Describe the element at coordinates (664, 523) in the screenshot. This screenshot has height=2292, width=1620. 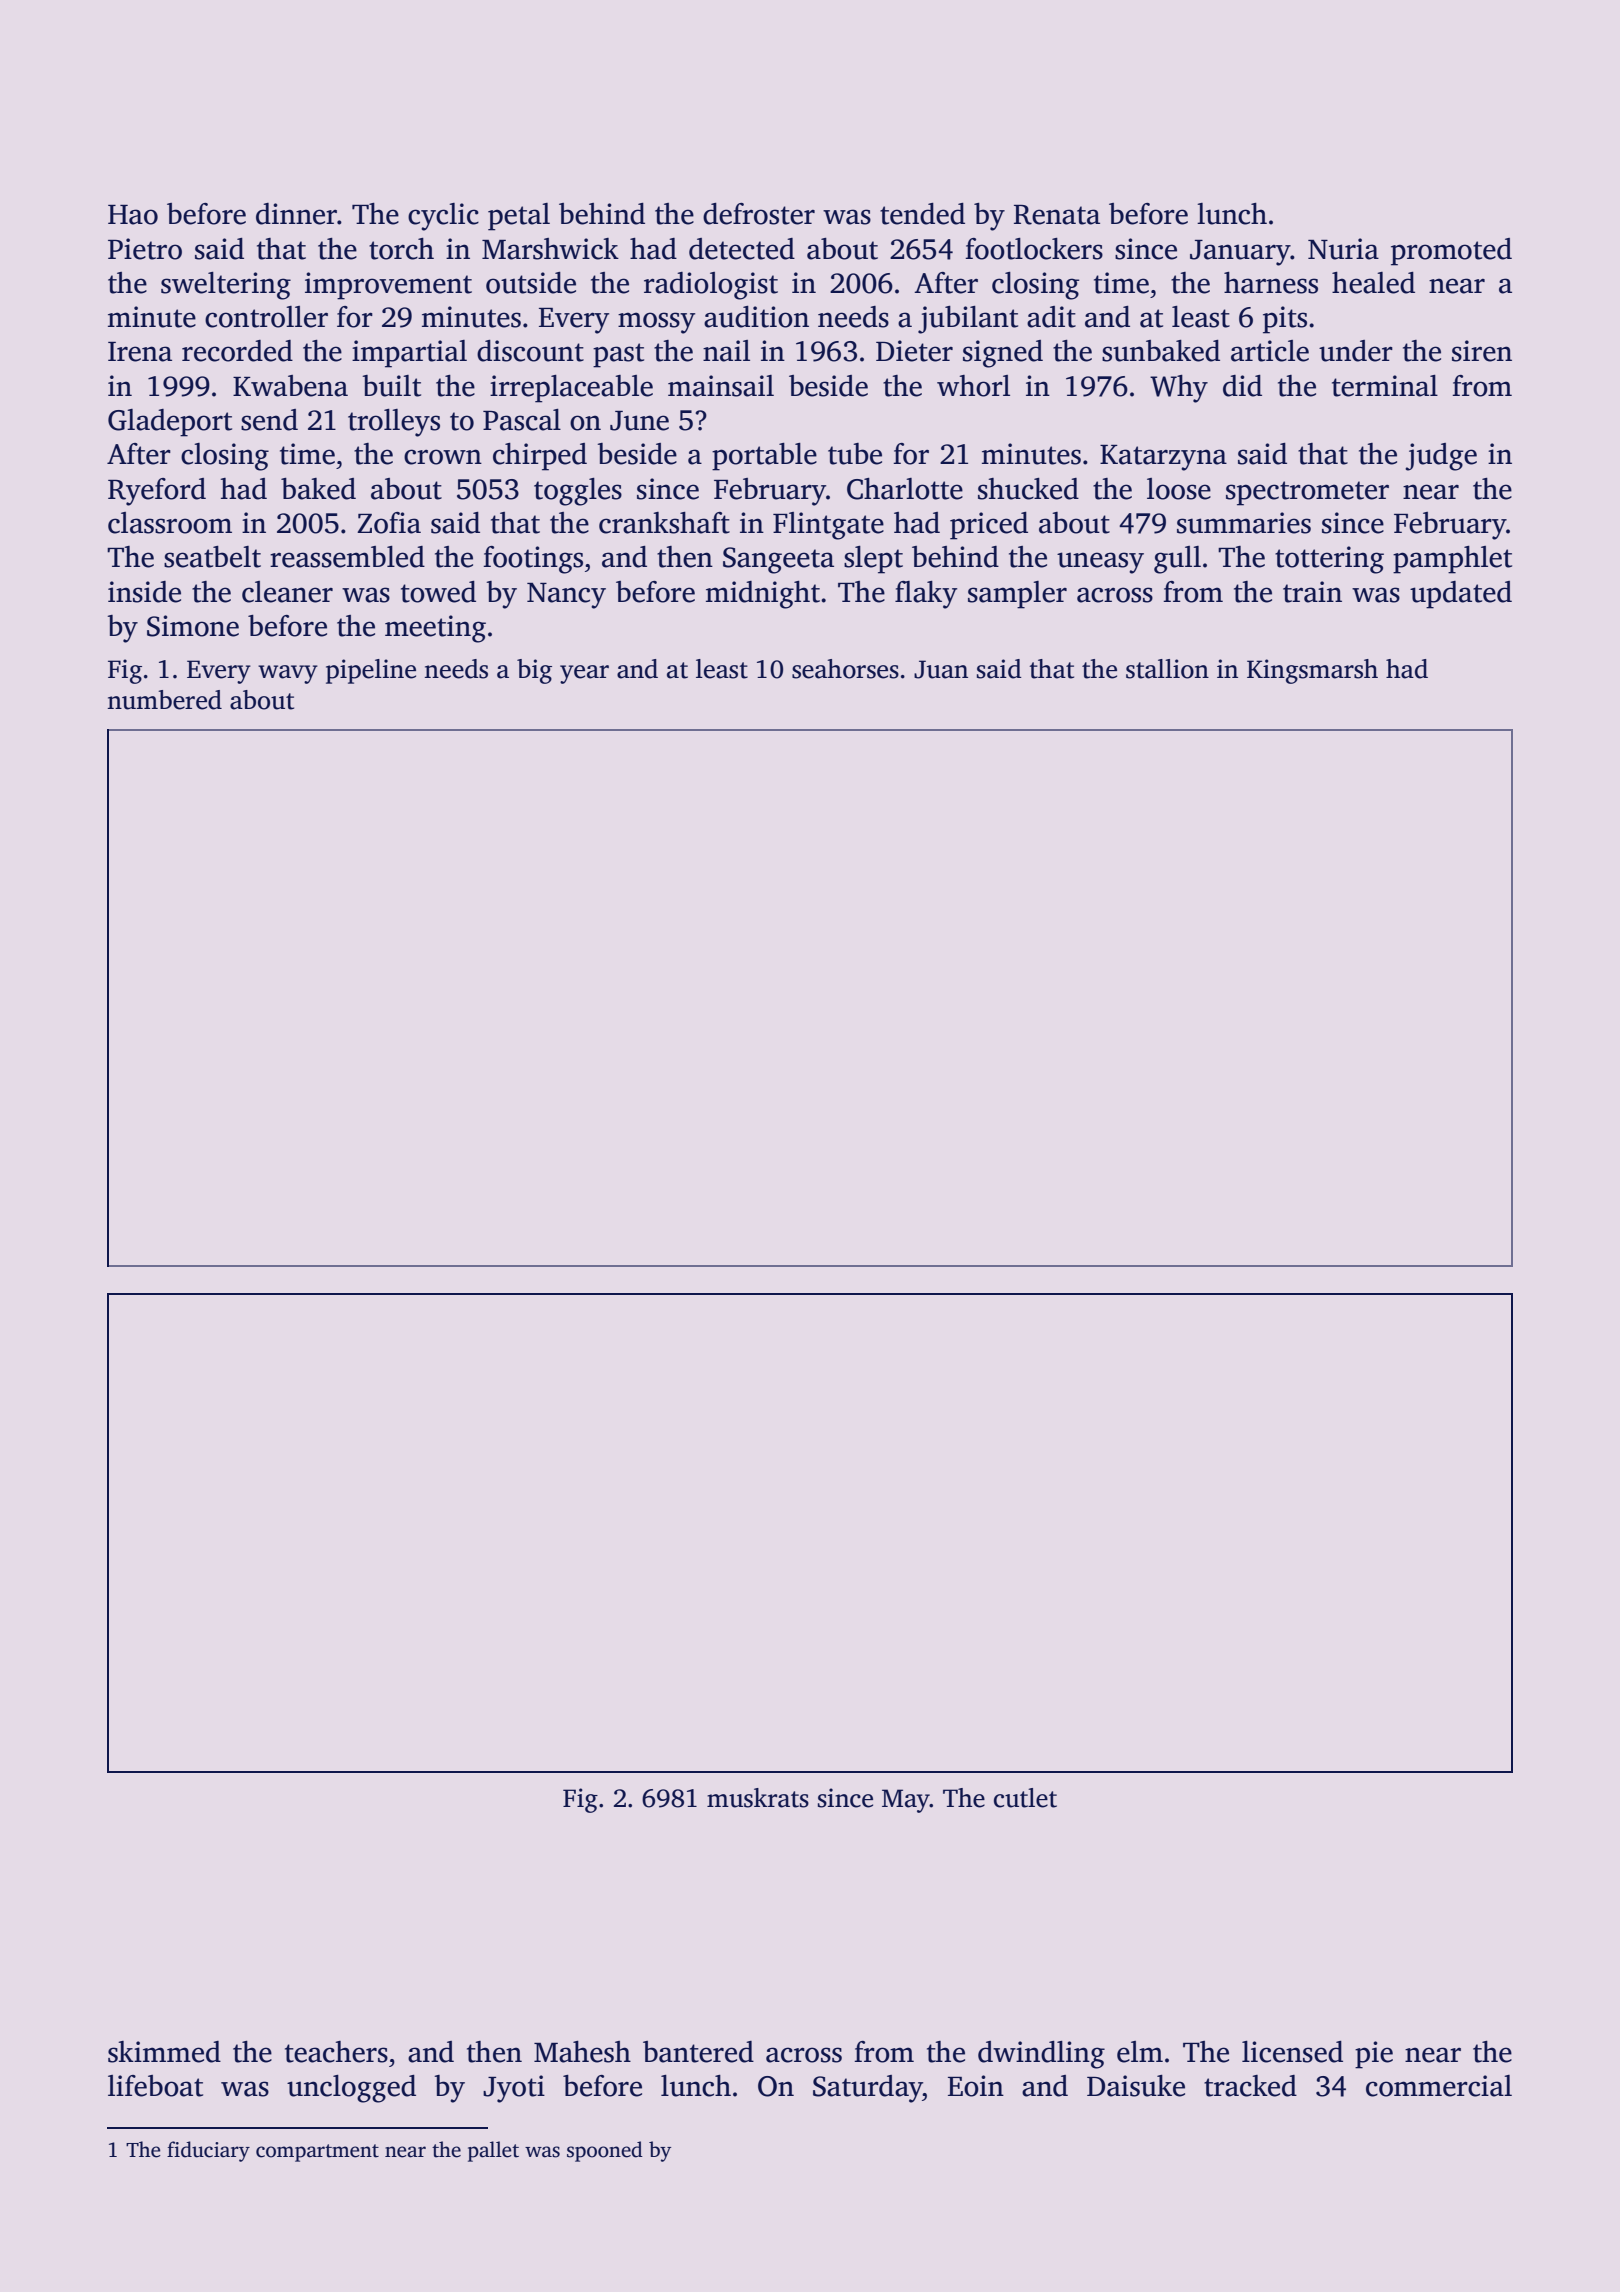
I see `crankshaft` at that location.
